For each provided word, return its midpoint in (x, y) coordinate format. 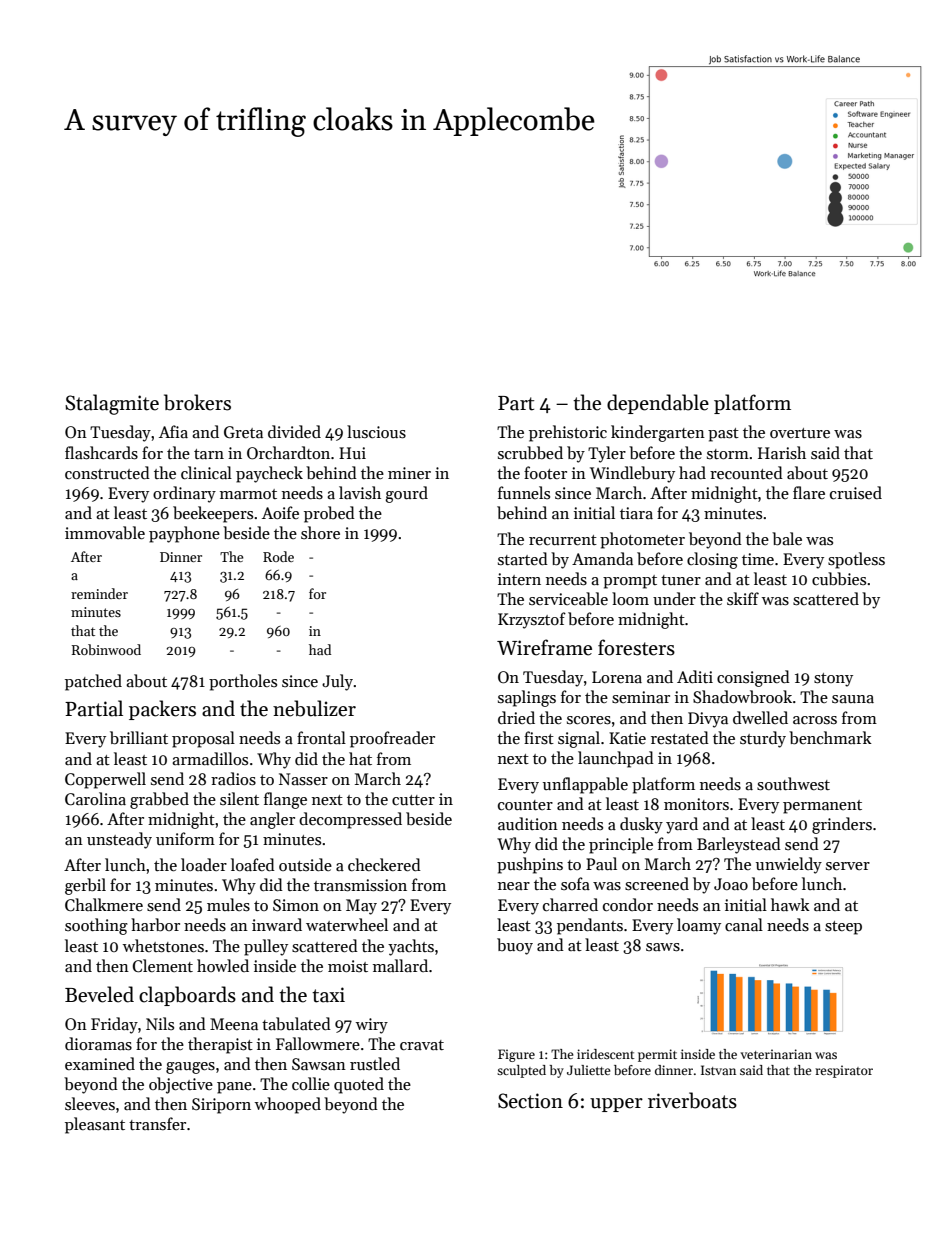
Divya (708, 720)
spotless (856, 560)
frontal (321, 737)
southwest (793, 784)
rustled (375, 1063)
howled (223, 965)
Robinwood (106, 649)
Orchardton (288, 453)
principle (621, 845)
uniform (185, 838)
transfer (157, 1123)
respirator (844, 1071)
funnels (524, 492)
